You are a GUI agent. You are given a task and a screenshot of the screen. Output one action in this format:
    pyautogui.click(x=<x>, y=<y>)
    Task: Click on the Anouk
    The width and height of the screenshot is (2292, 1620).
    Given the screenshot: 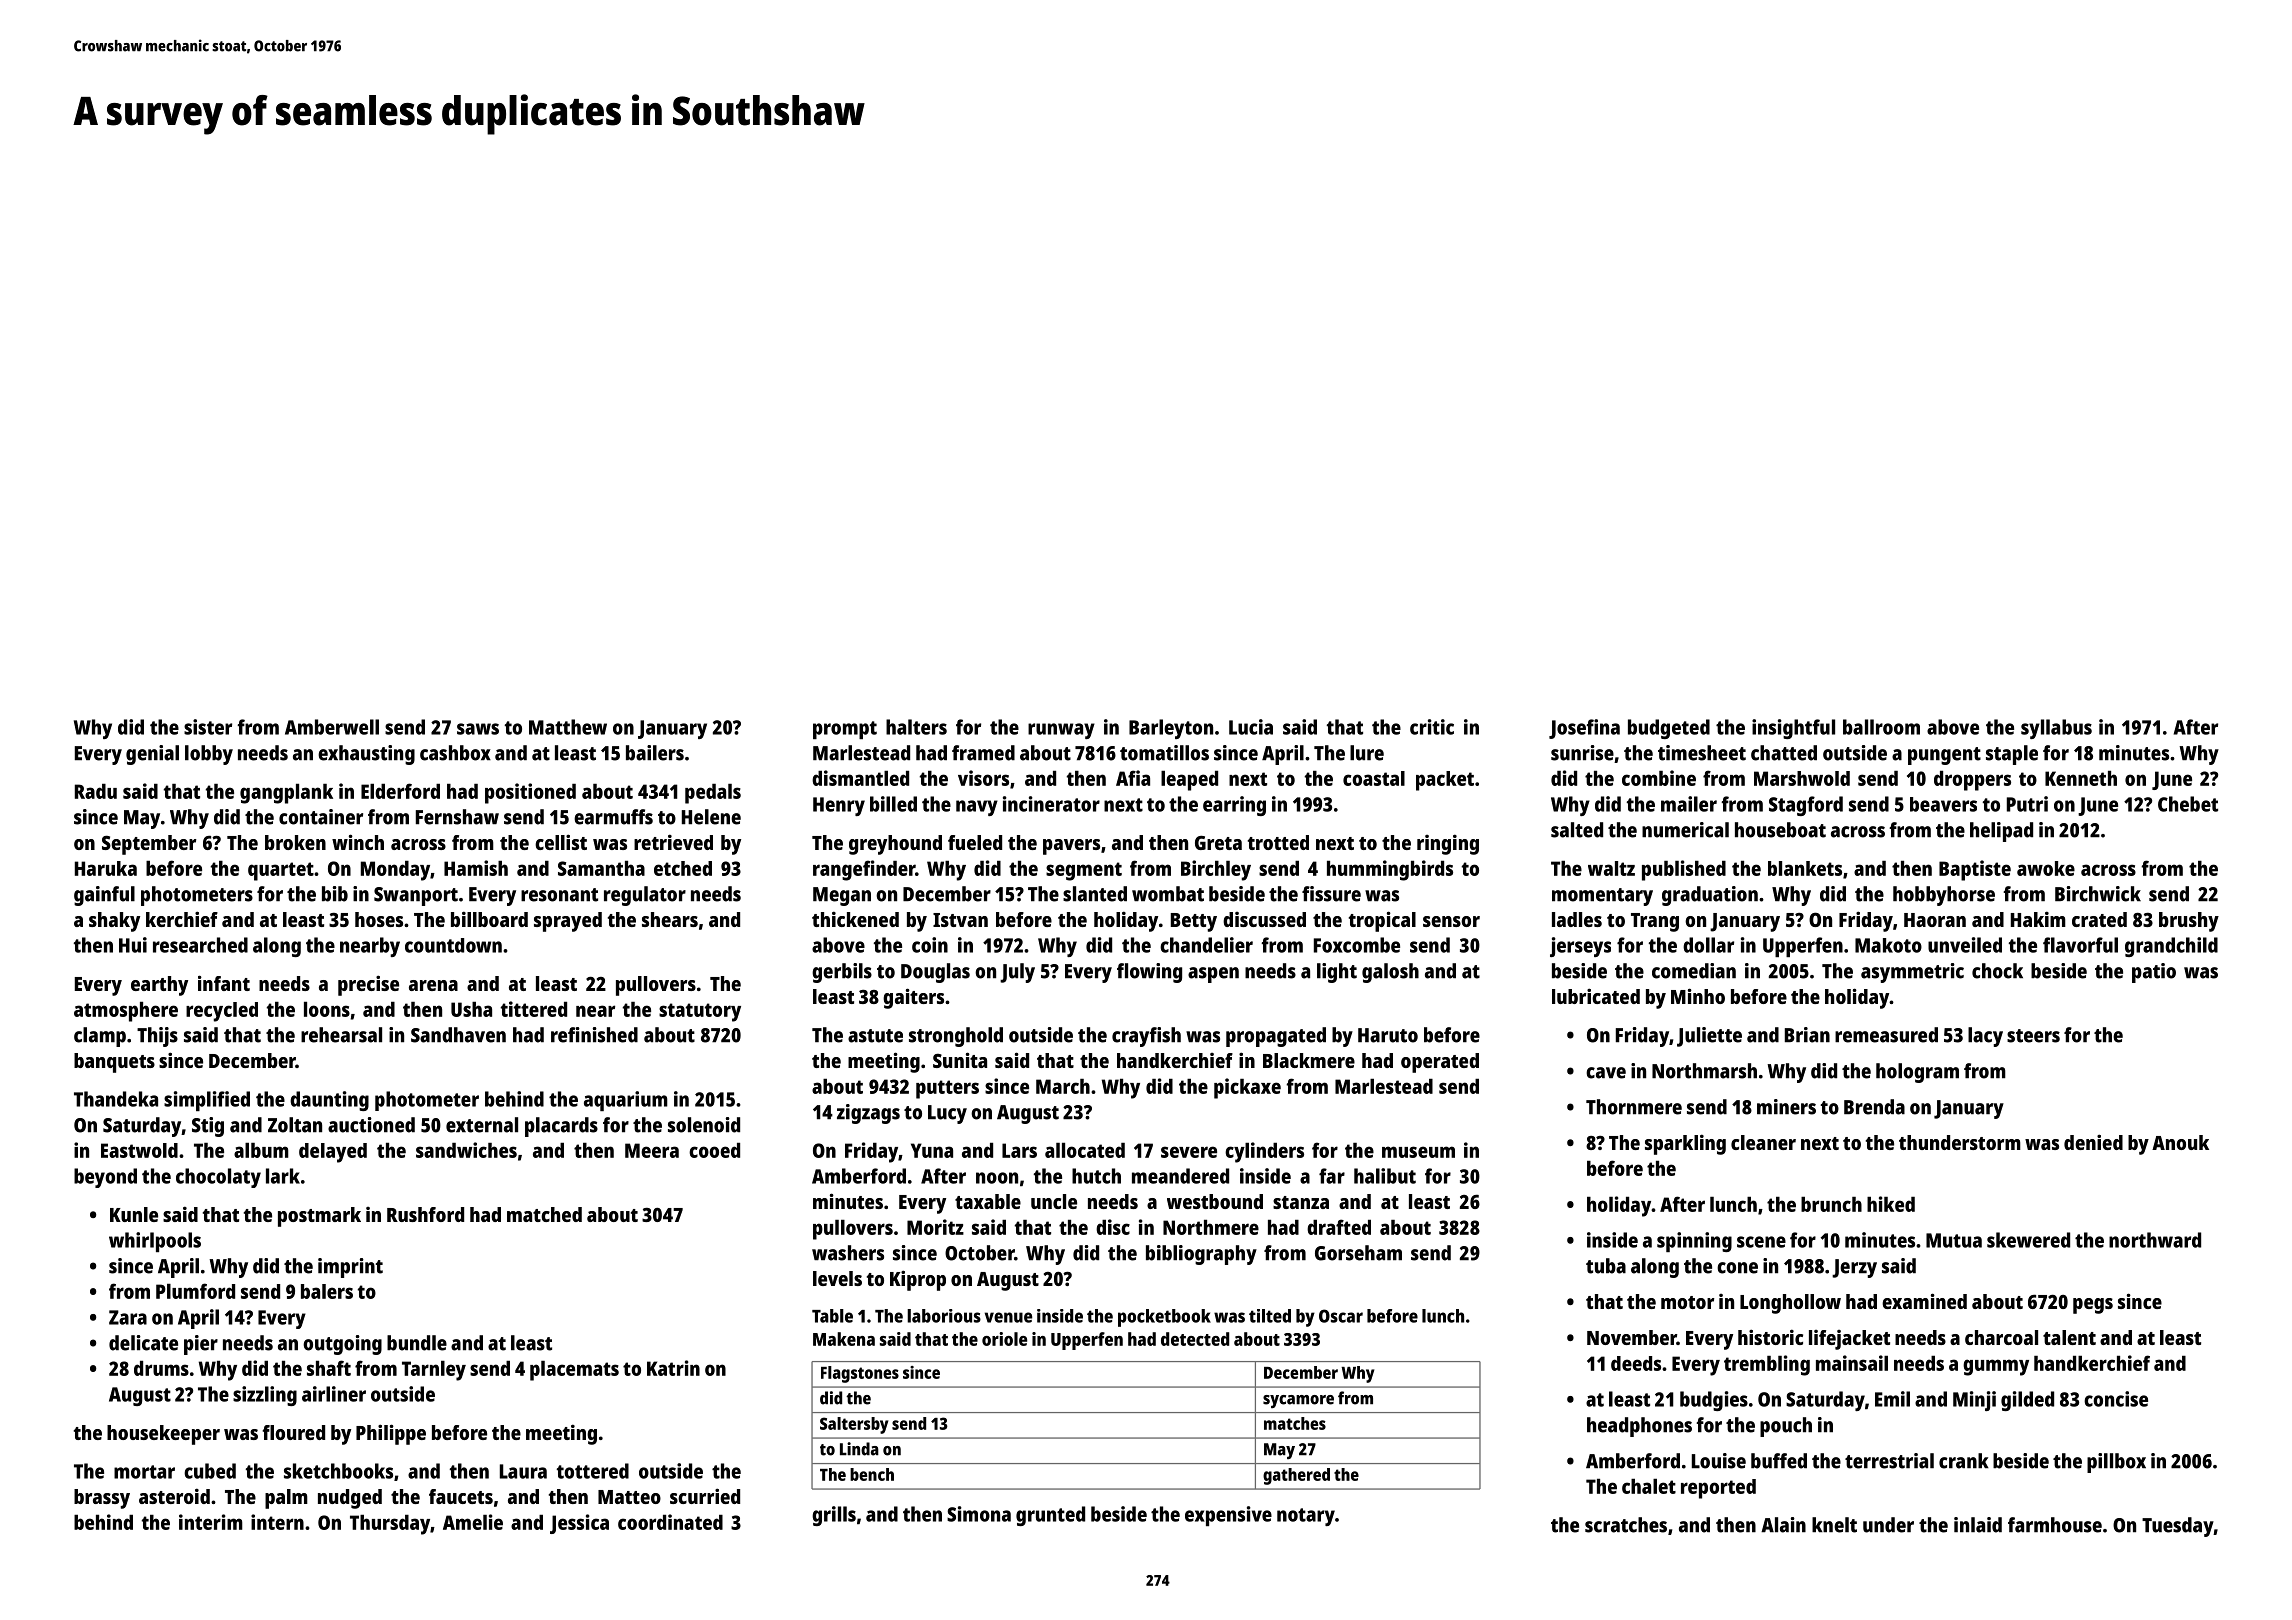 What is the action you would take?
    pyautogui.click(x=2180, y=1142)
